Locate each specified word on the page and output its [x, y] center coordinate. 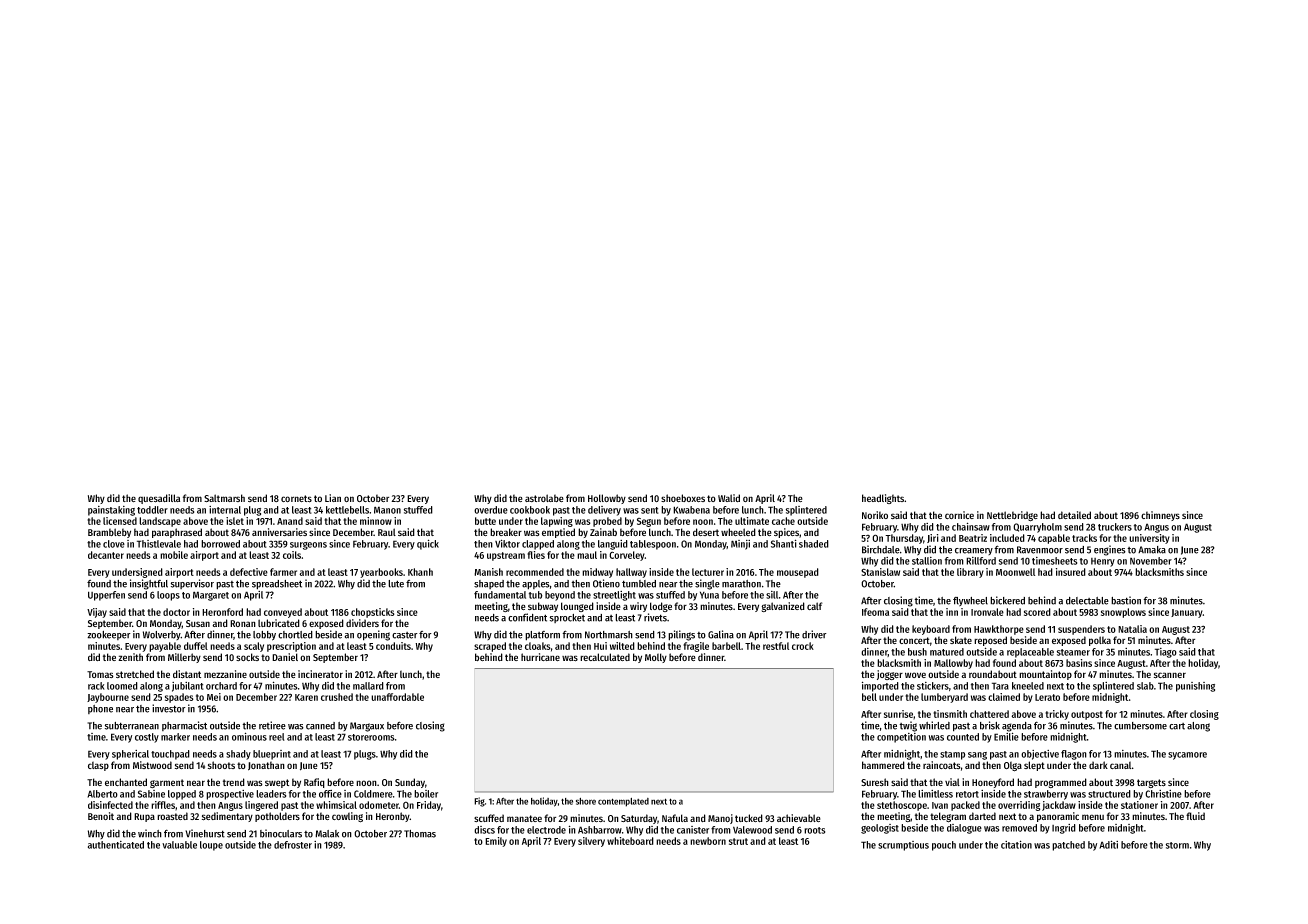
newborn [708, 841]
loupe [211, 846]
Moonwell [1015, 572]
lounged [577, 607]
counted [963, 737]
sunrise [899, 715]
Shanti [784, 543]
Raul [387, 532]
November [1151, 561]
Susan [198, 623]
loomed [122, 686]
